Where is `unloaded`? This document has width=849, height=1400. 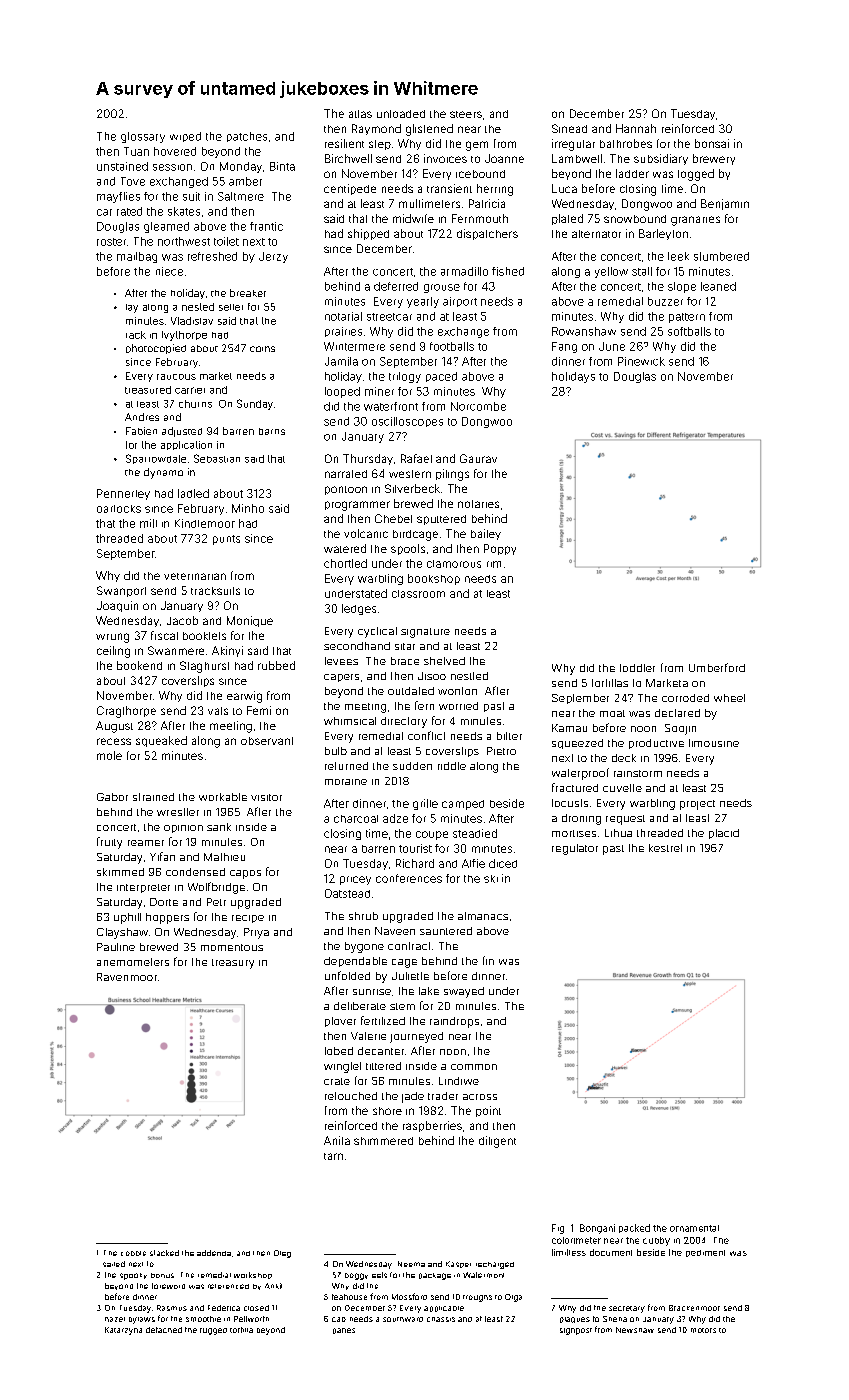
unloaded is located at coordinates (401, 114).
